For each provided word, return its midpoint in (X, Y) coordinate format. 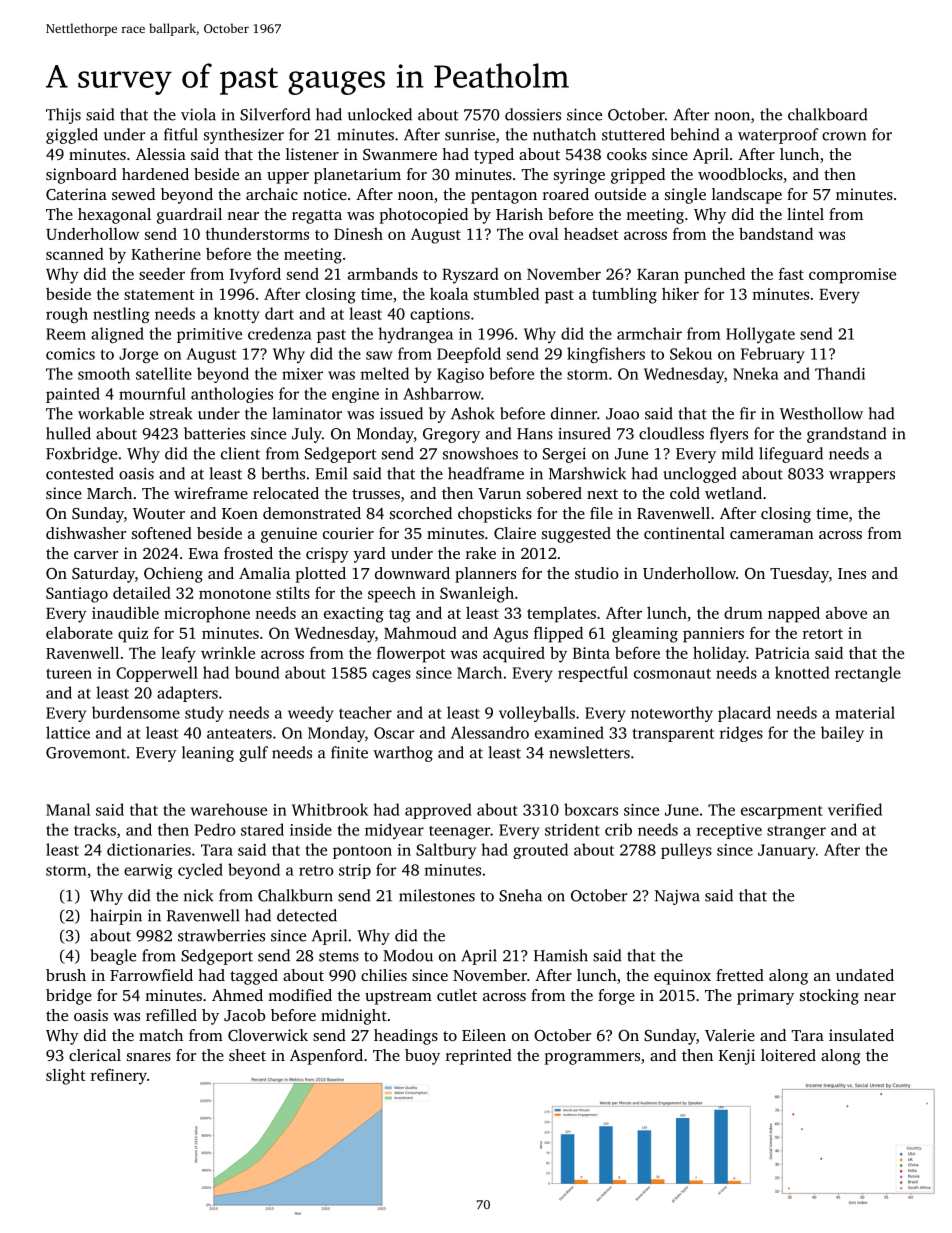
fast (791, 274)
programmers (592, 1059)
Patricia (782, 653)
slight (65, 1077)
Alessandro (490, 732)
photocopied (424, 216)
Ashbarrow (442, 393)
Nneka (756, 373)
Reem (66, 334)
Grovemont (86, 753)
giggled (72, 136)
